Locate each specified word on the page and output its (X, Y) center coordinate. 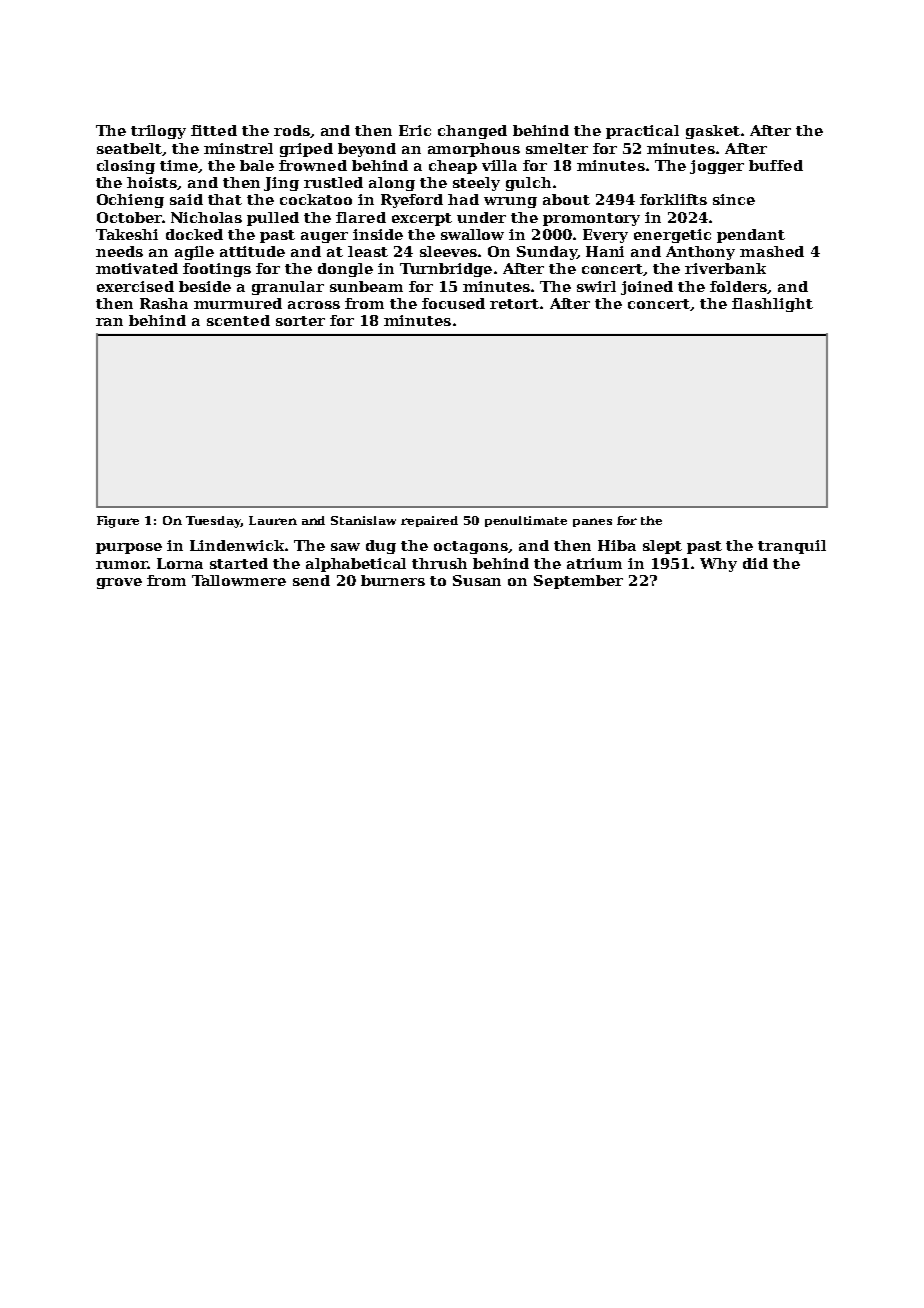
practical (642, 132)
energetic (672, 236)
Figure (118, 522)
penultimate (526, 521)
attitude (252, 251)
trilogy (158, 132)
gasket (713, 132)
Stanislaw (363, 520)
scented (238, 320)
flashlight (772, 305)
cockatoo (316, 199)
